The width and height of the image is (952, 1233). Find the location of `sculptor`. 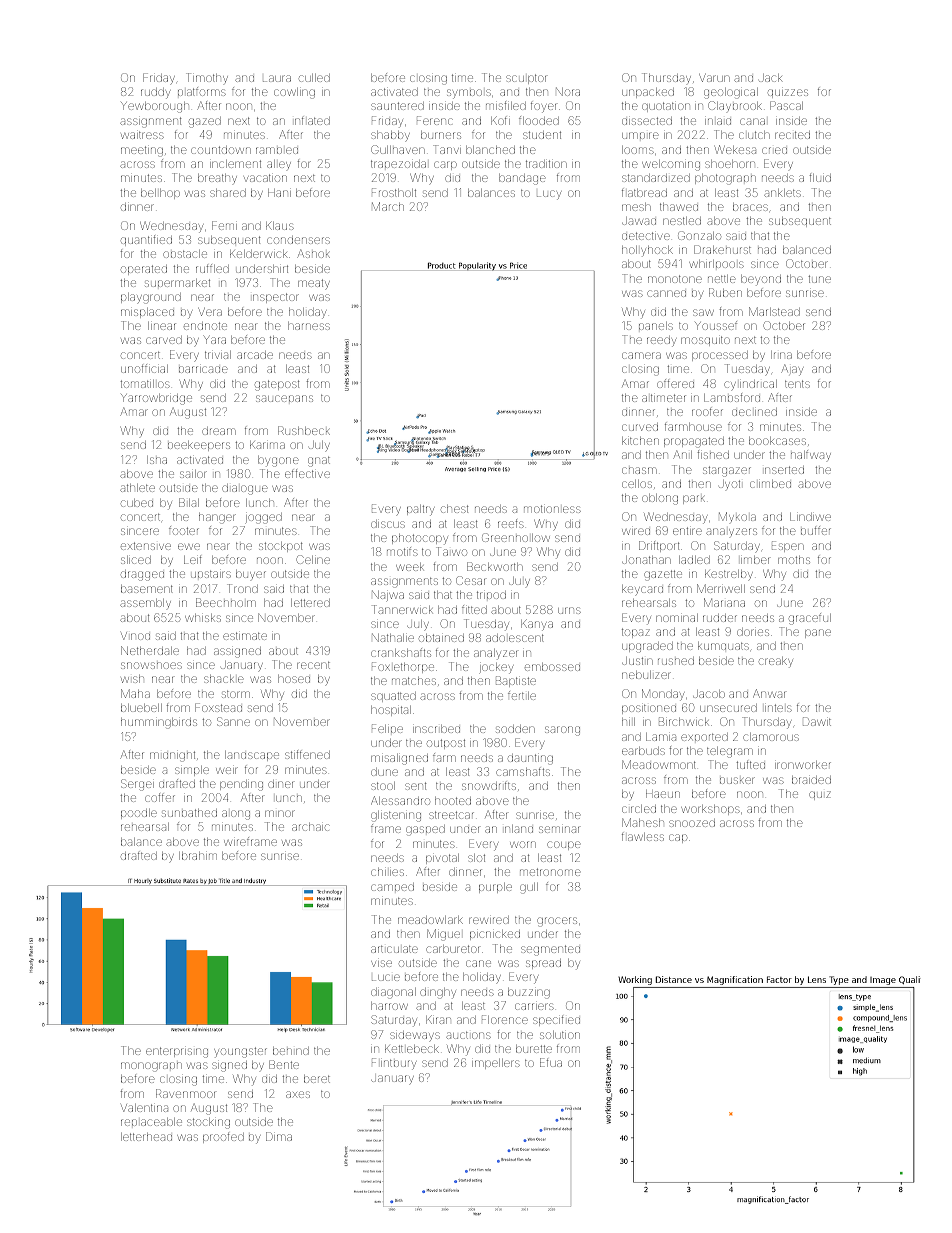

sculptor is located at coordinates (526, 79).
